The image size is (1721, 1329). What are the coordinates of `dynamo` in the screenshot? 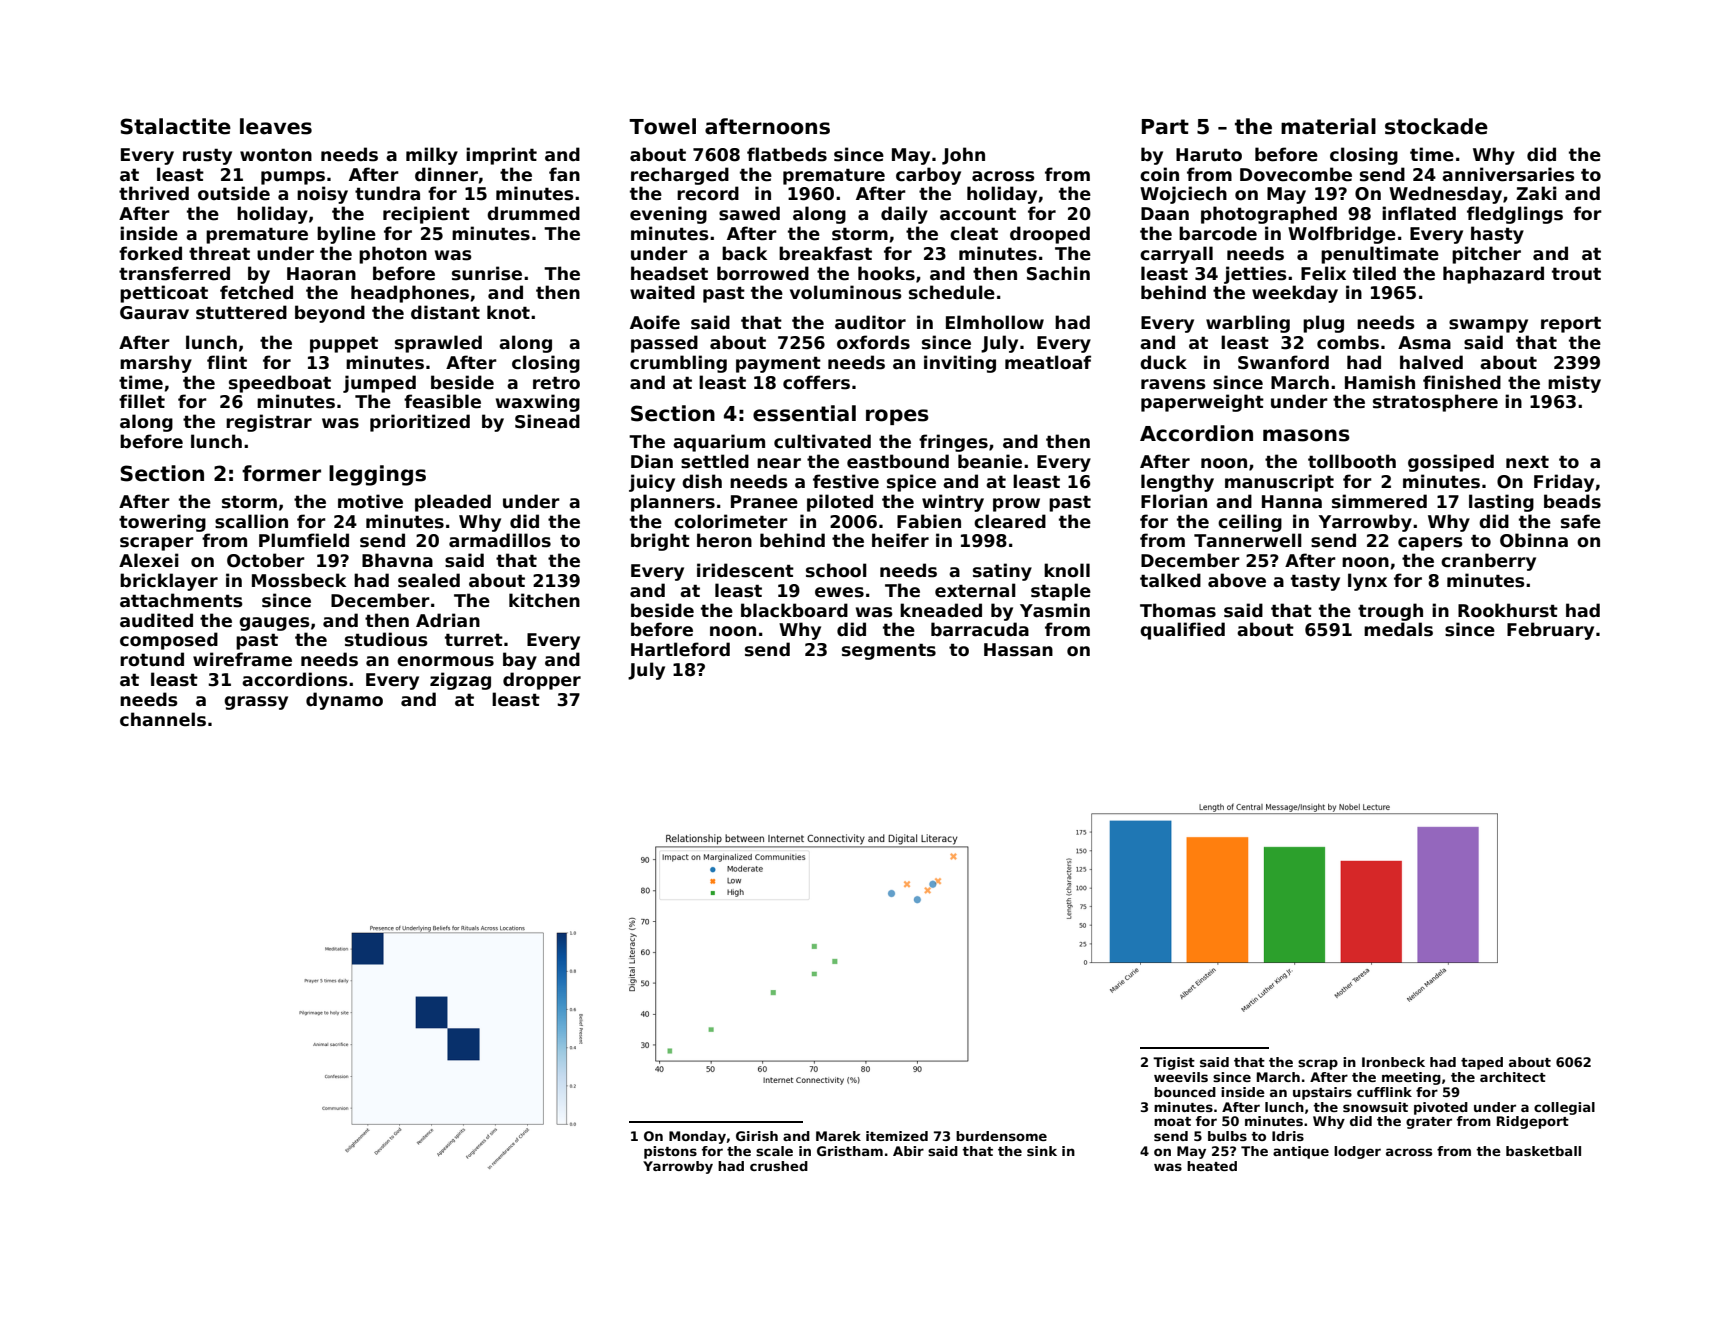 It's located at (344, 701).
